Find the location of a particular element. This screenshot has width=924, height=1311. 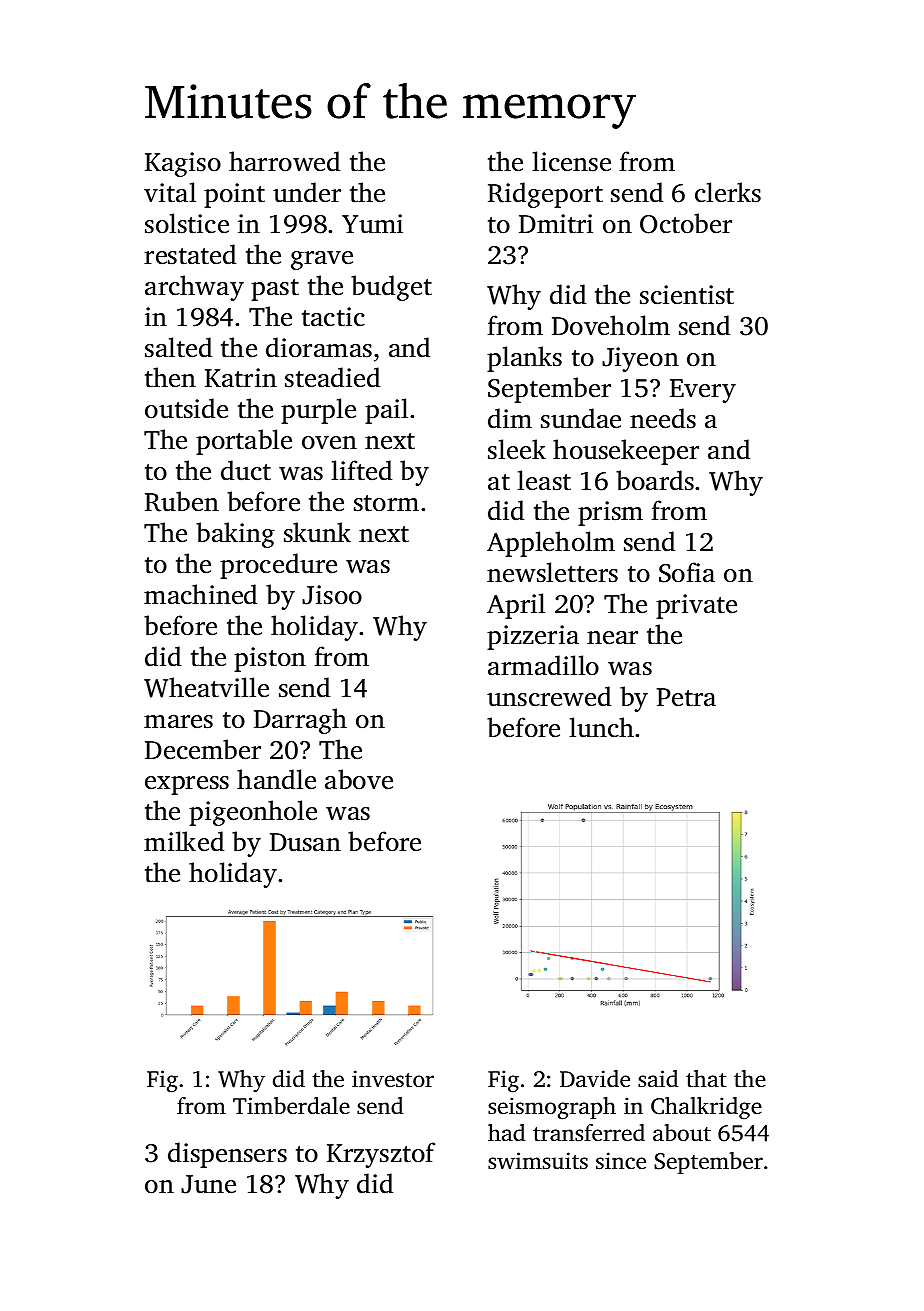

lunch is located at coordinates (601, 727).
